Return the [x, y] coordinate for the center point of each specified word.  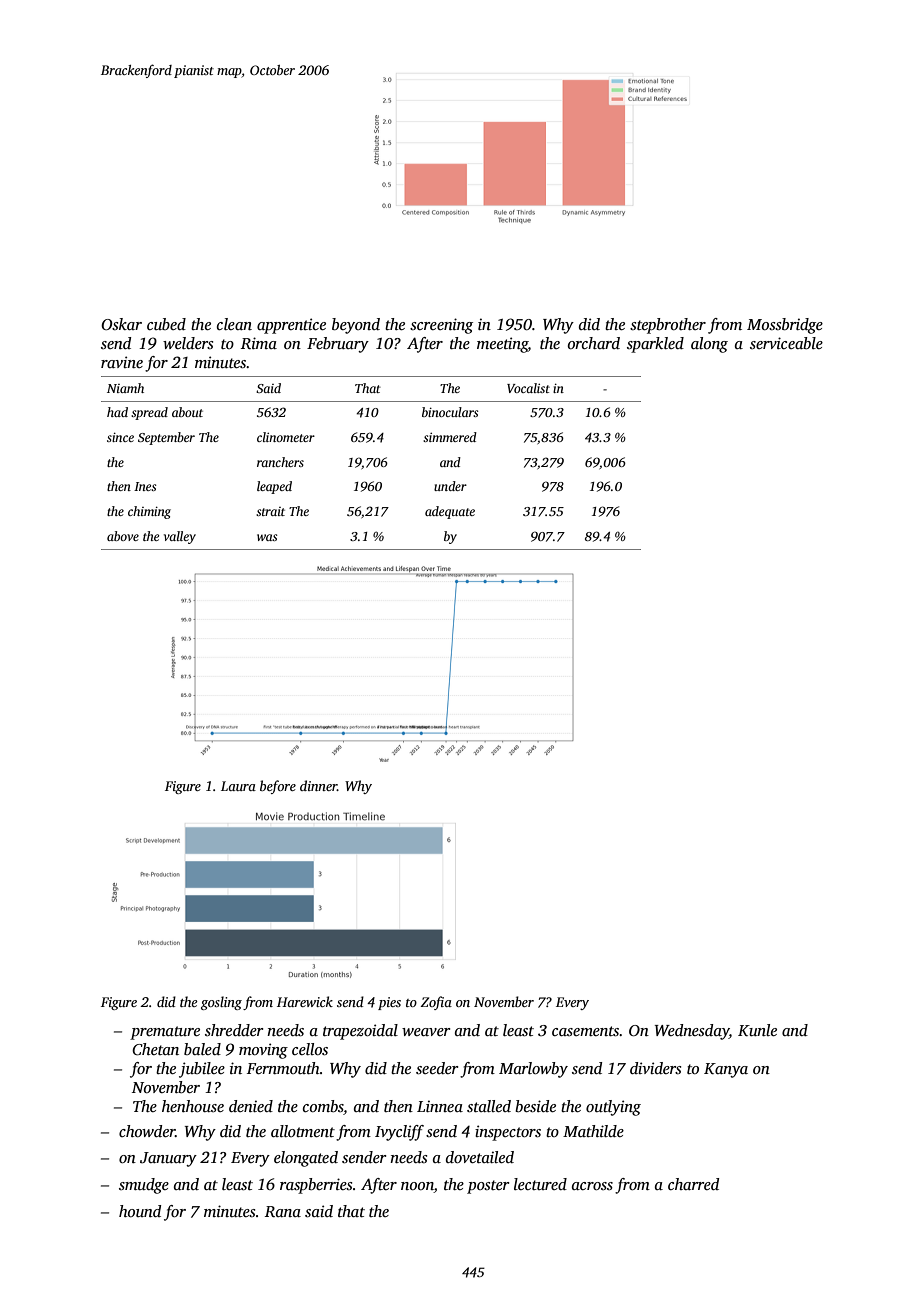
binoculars [450, 412]
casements [585, 1031]
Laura [238, 786]
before [278, 787]
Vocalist [528, 388]
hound [140, 1211]
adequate [450, 512]
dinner [318, 785]
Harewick [305, 1001]
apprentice [291, 326]
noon [417, 1187]
